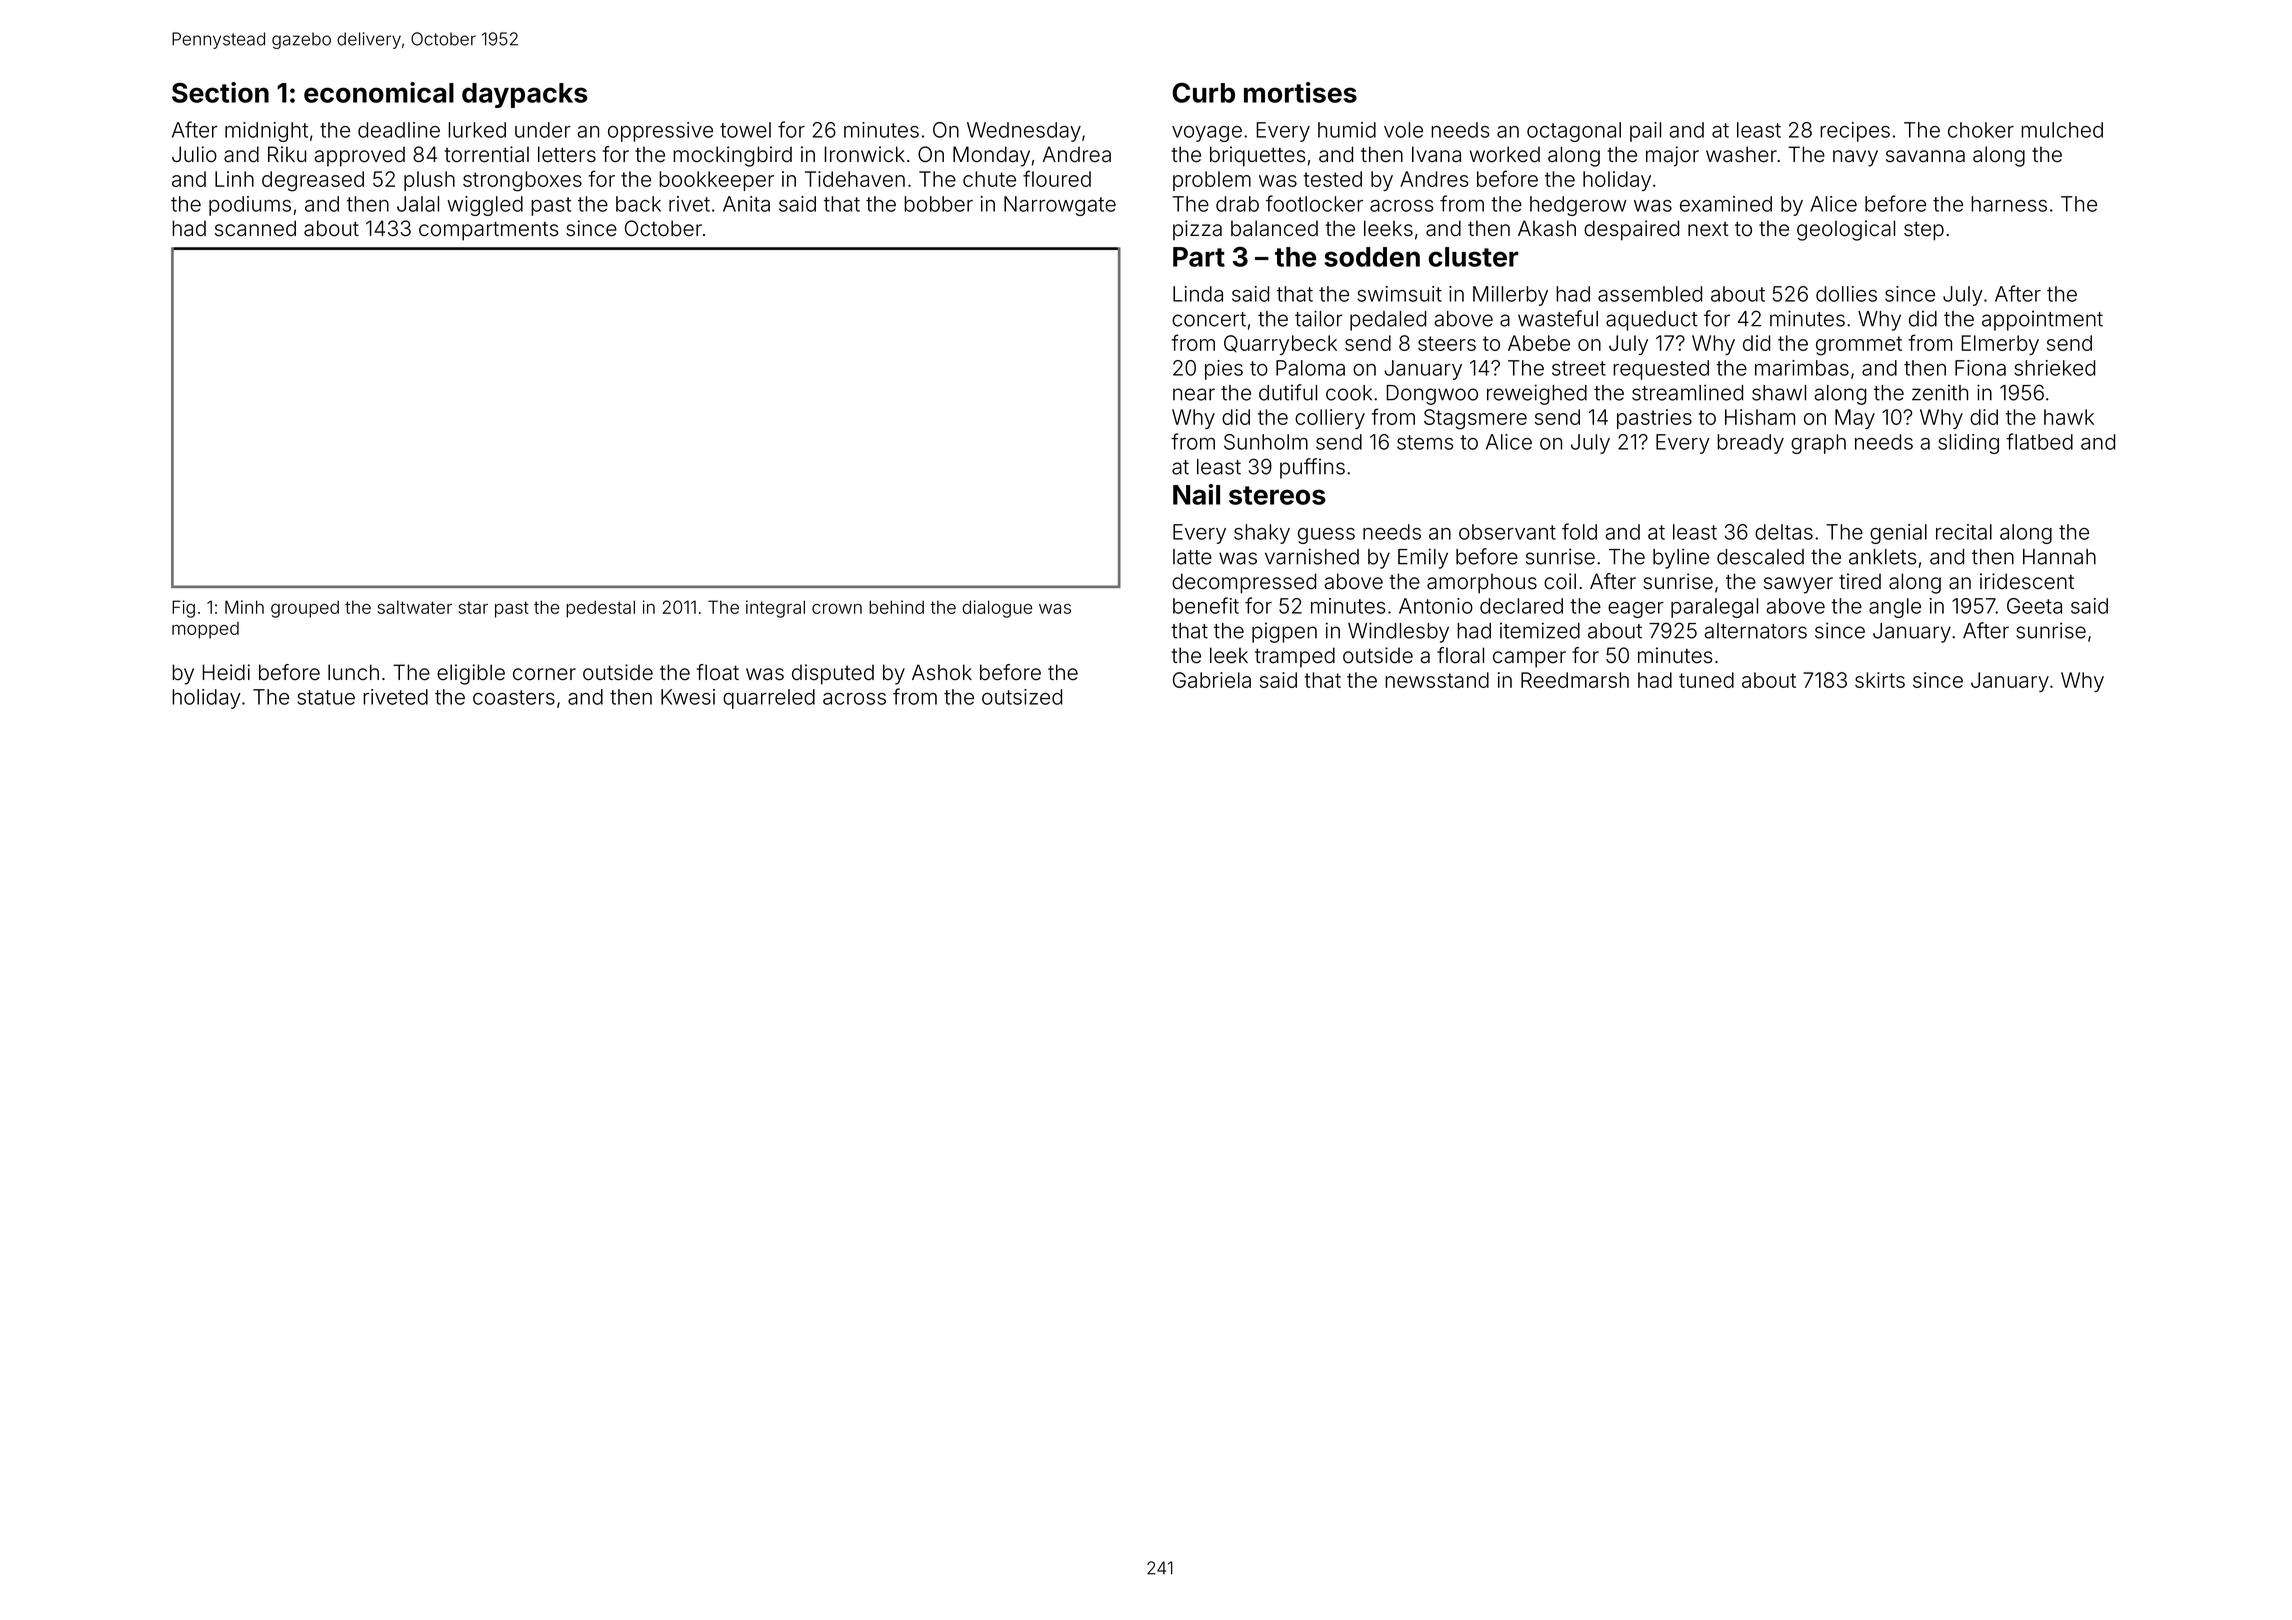  Describe the element at coordinates (1425, 442) in the image. I see `stems` at that location.
